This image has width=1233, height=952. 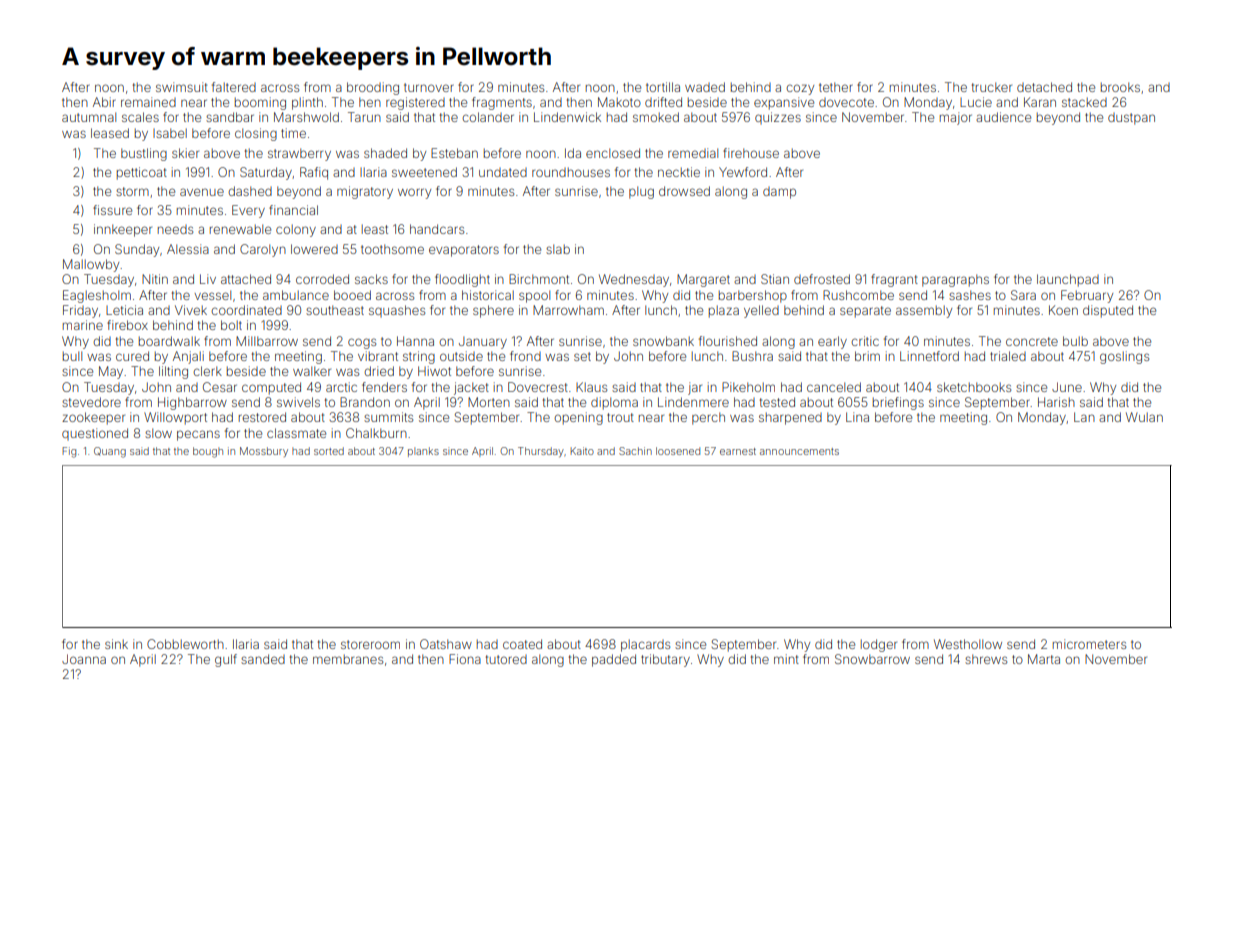 I want to click on Joanna, so click(x=84, y=659).
